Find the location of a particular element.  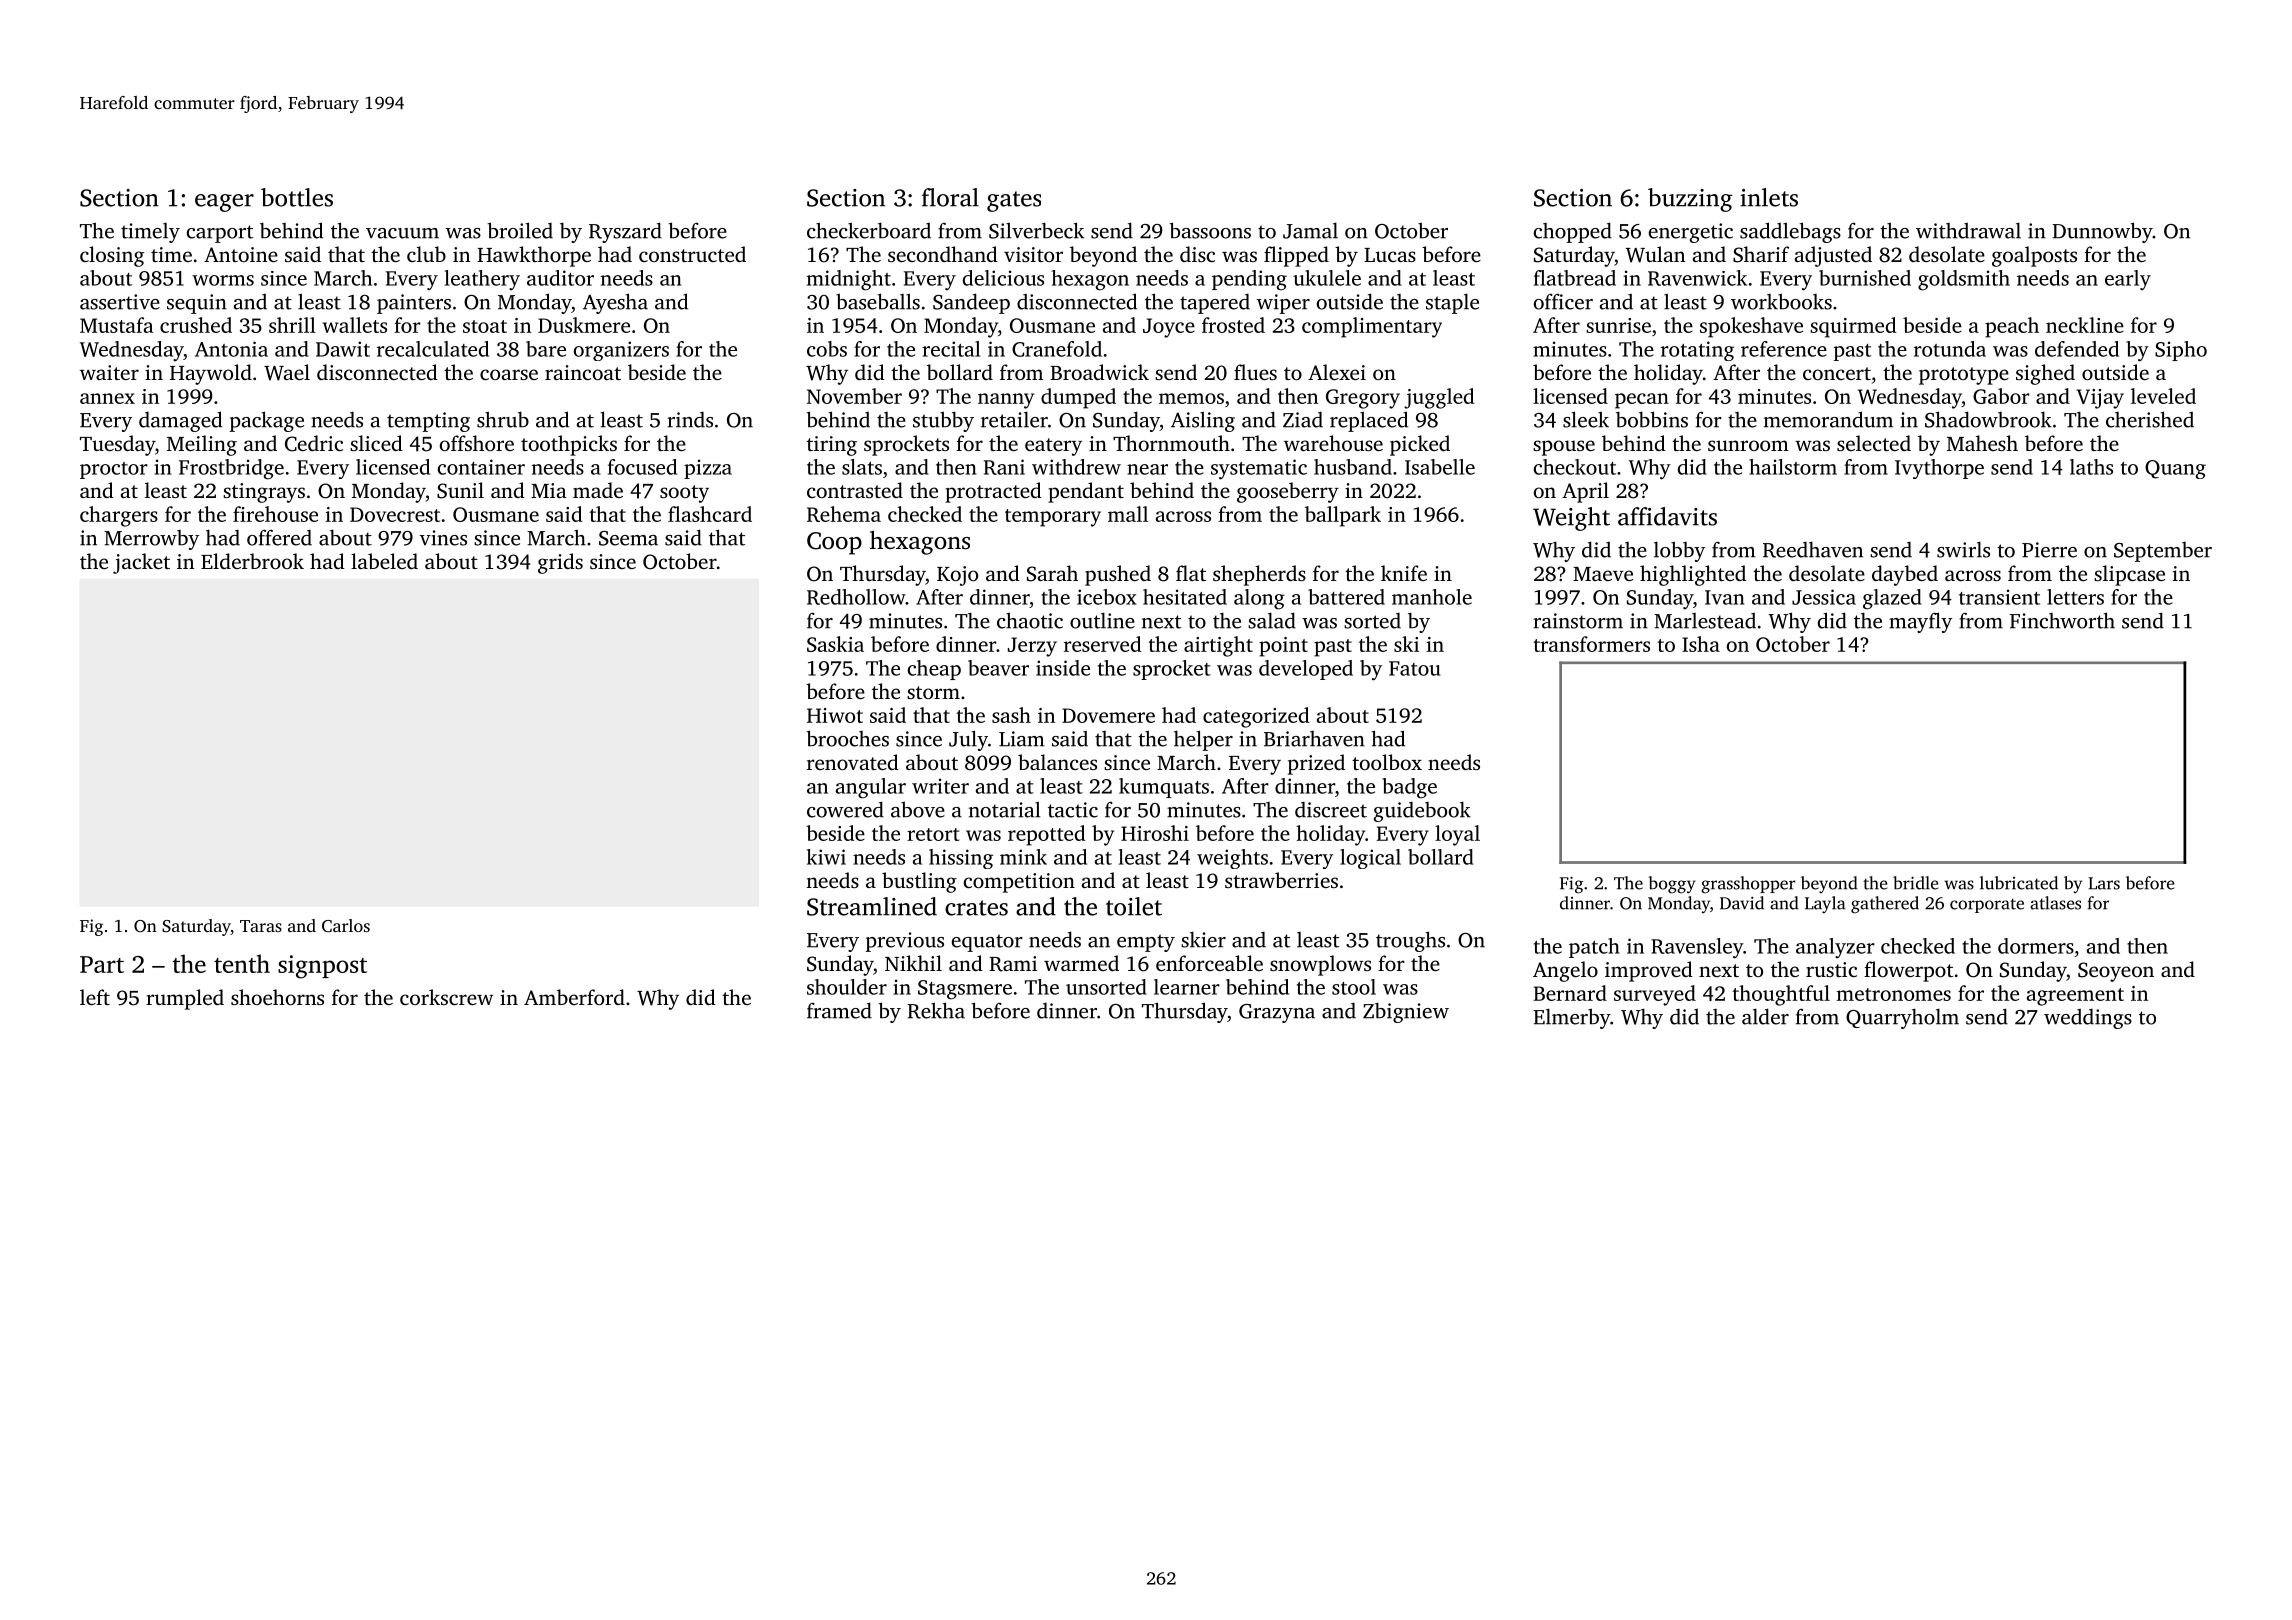

Grazyna is located at coordinates (1277, 1013).
